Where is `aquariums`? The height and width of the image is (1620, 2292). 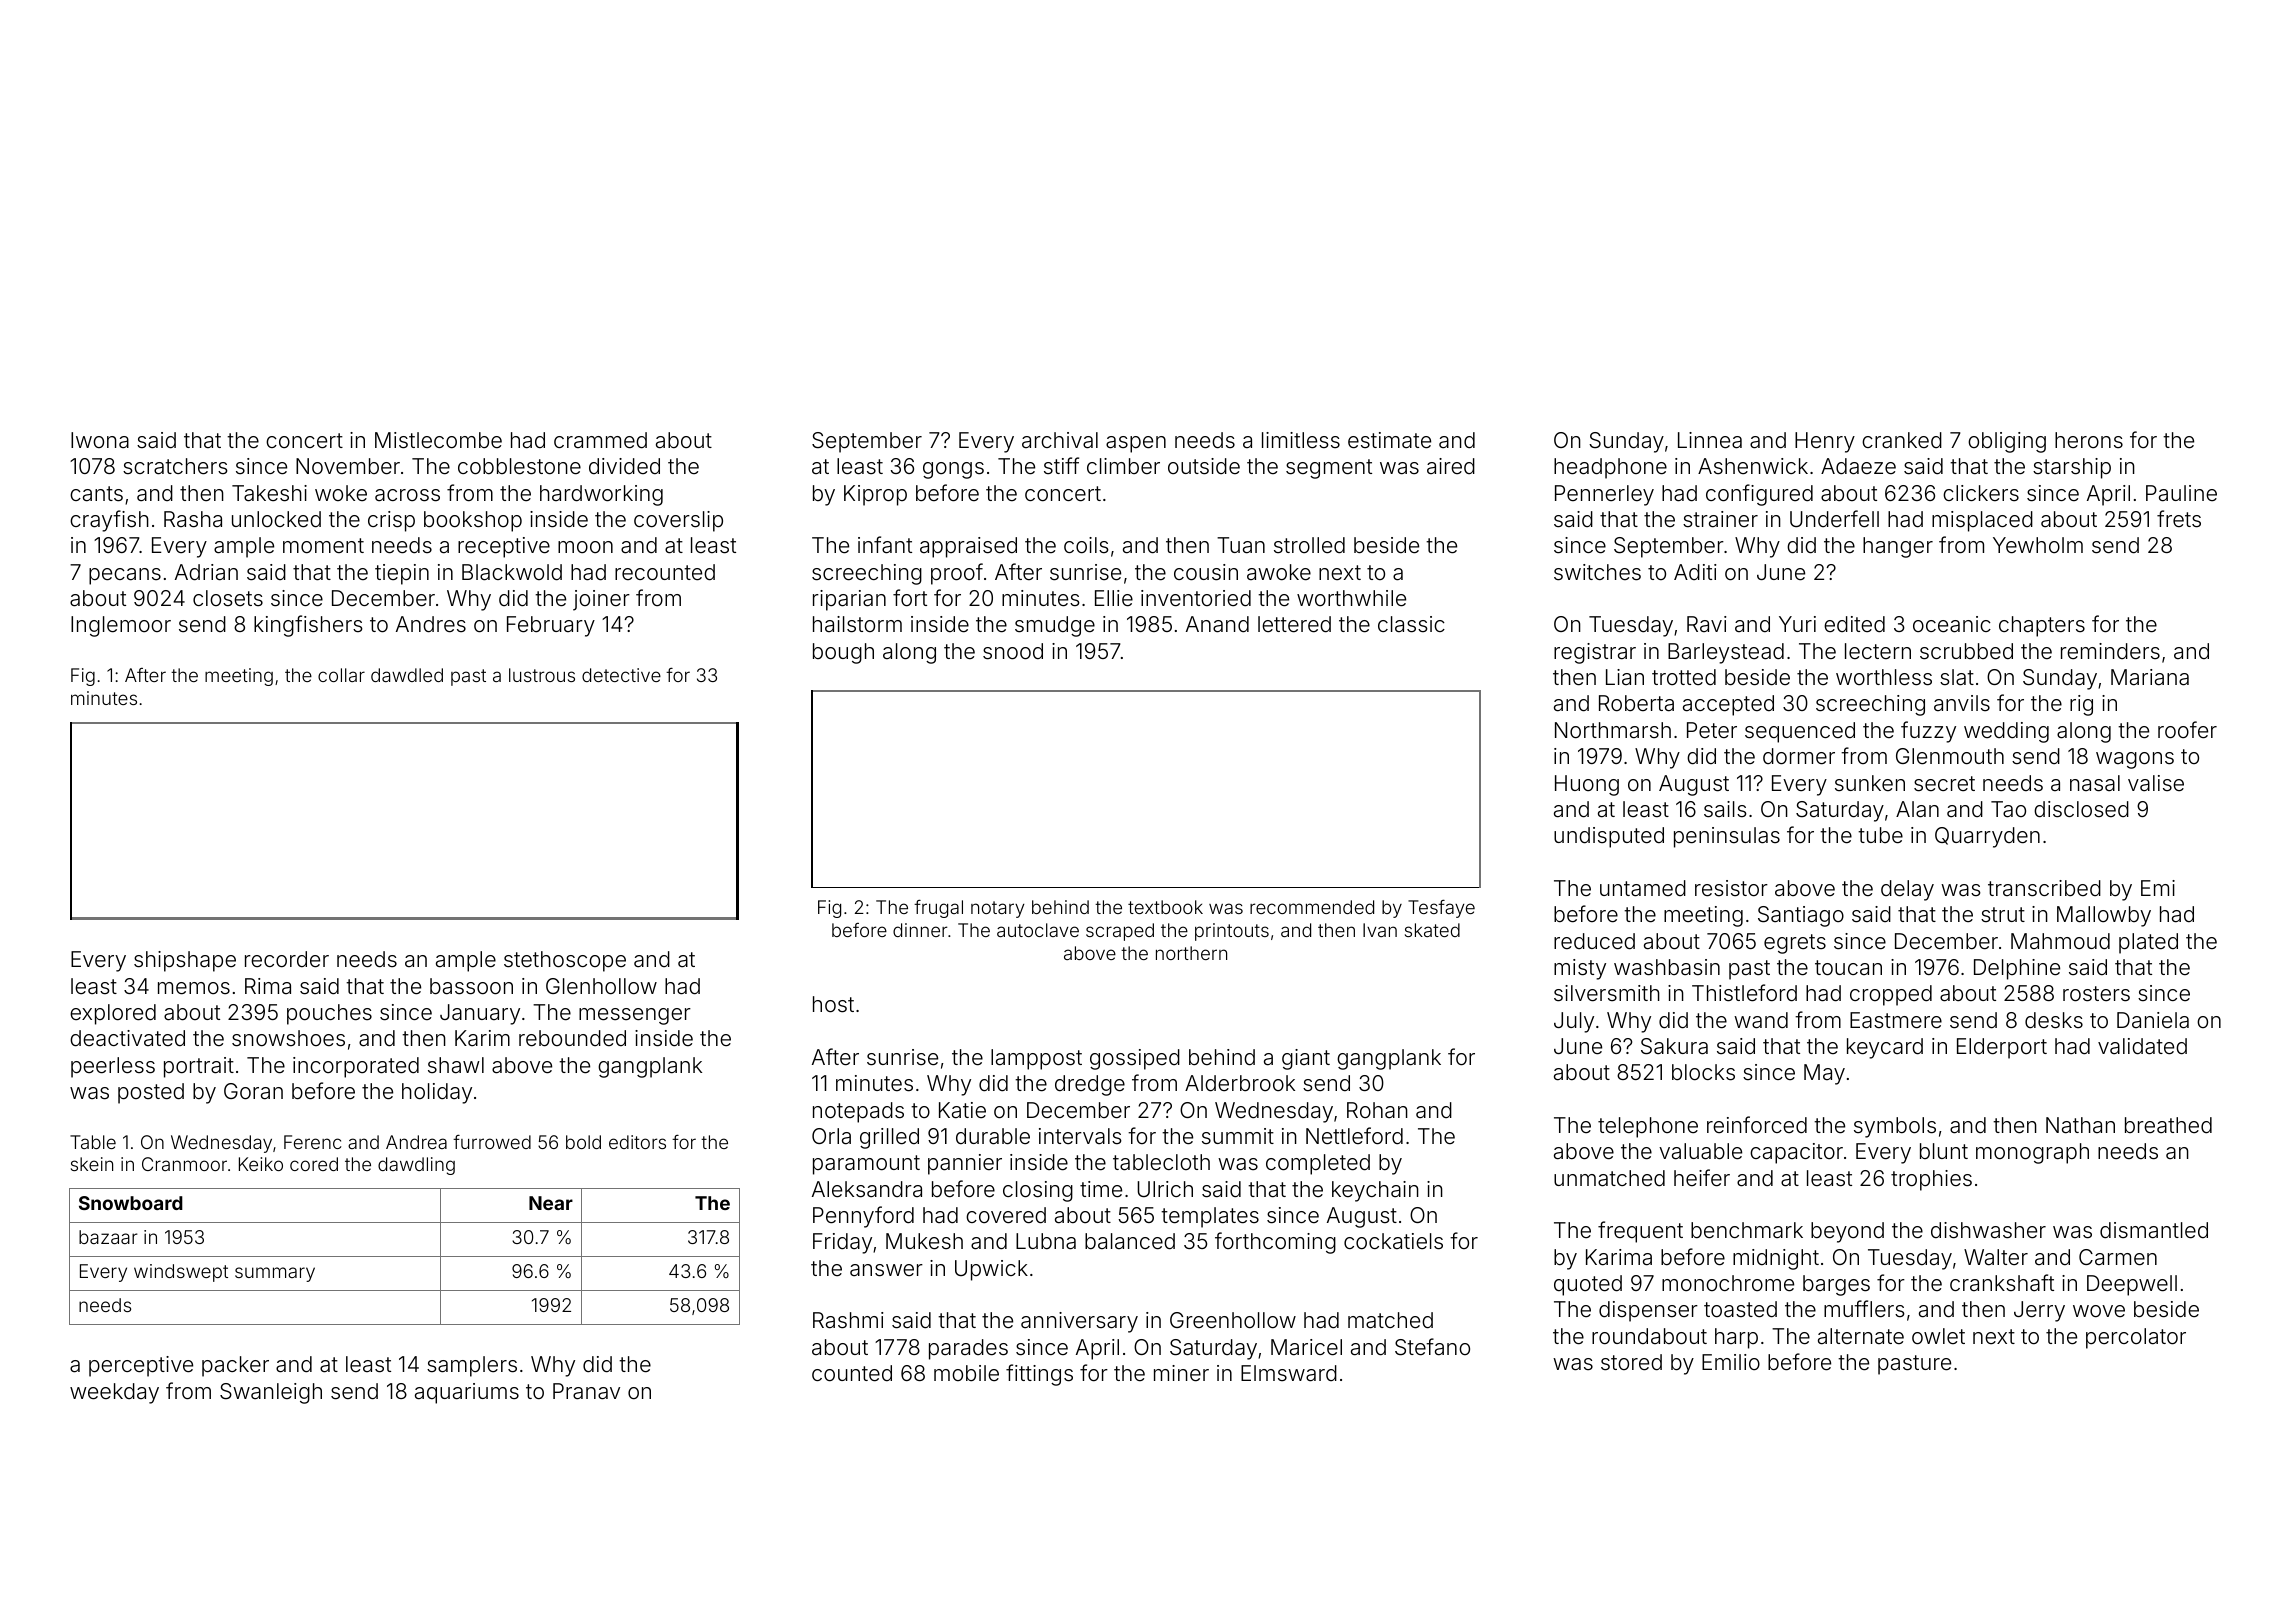
aquariums is located at coordinates (467, 1393).
